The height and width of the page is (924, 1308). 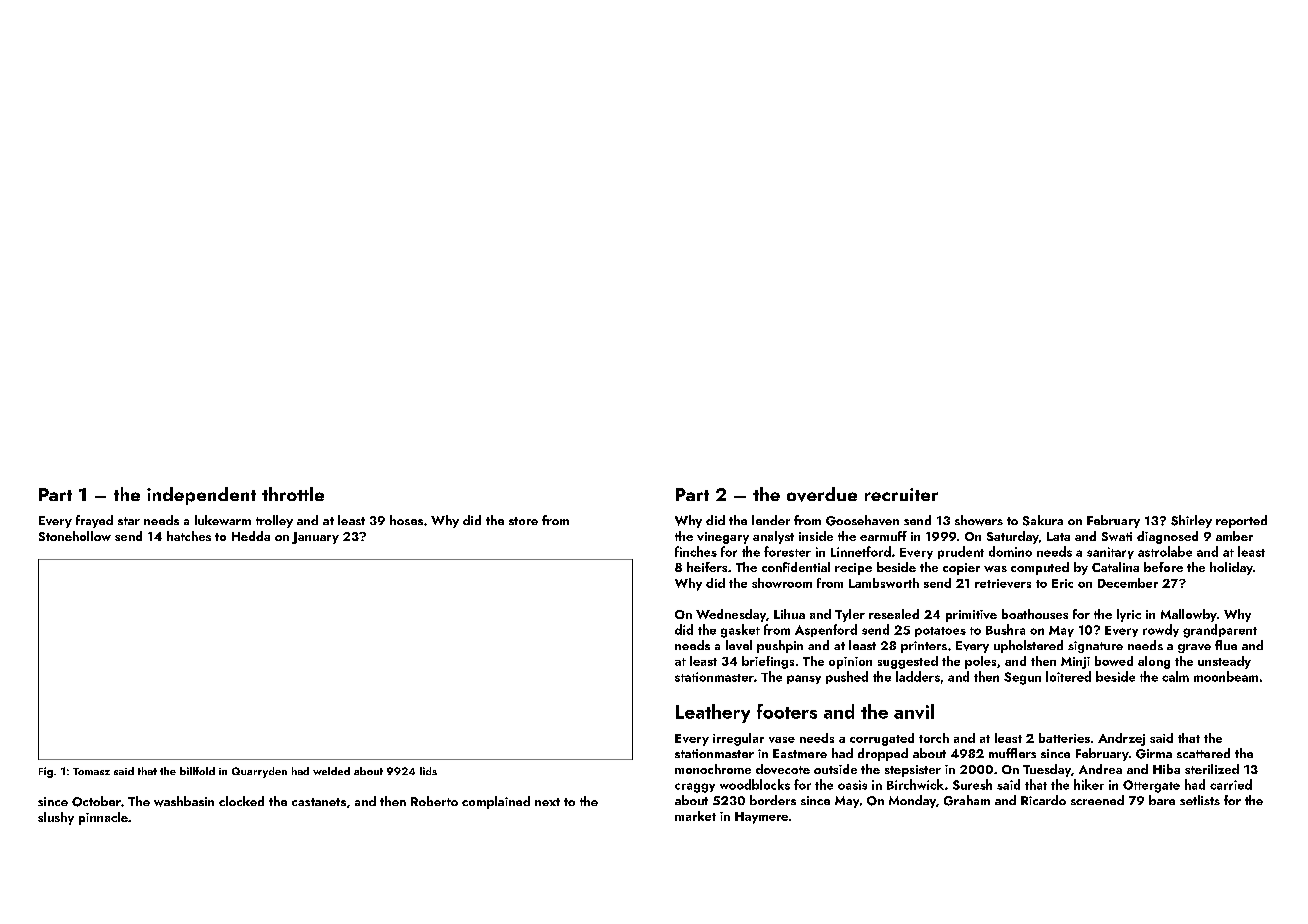 I want to click on sterilized, so click(x=1212, y=769).
